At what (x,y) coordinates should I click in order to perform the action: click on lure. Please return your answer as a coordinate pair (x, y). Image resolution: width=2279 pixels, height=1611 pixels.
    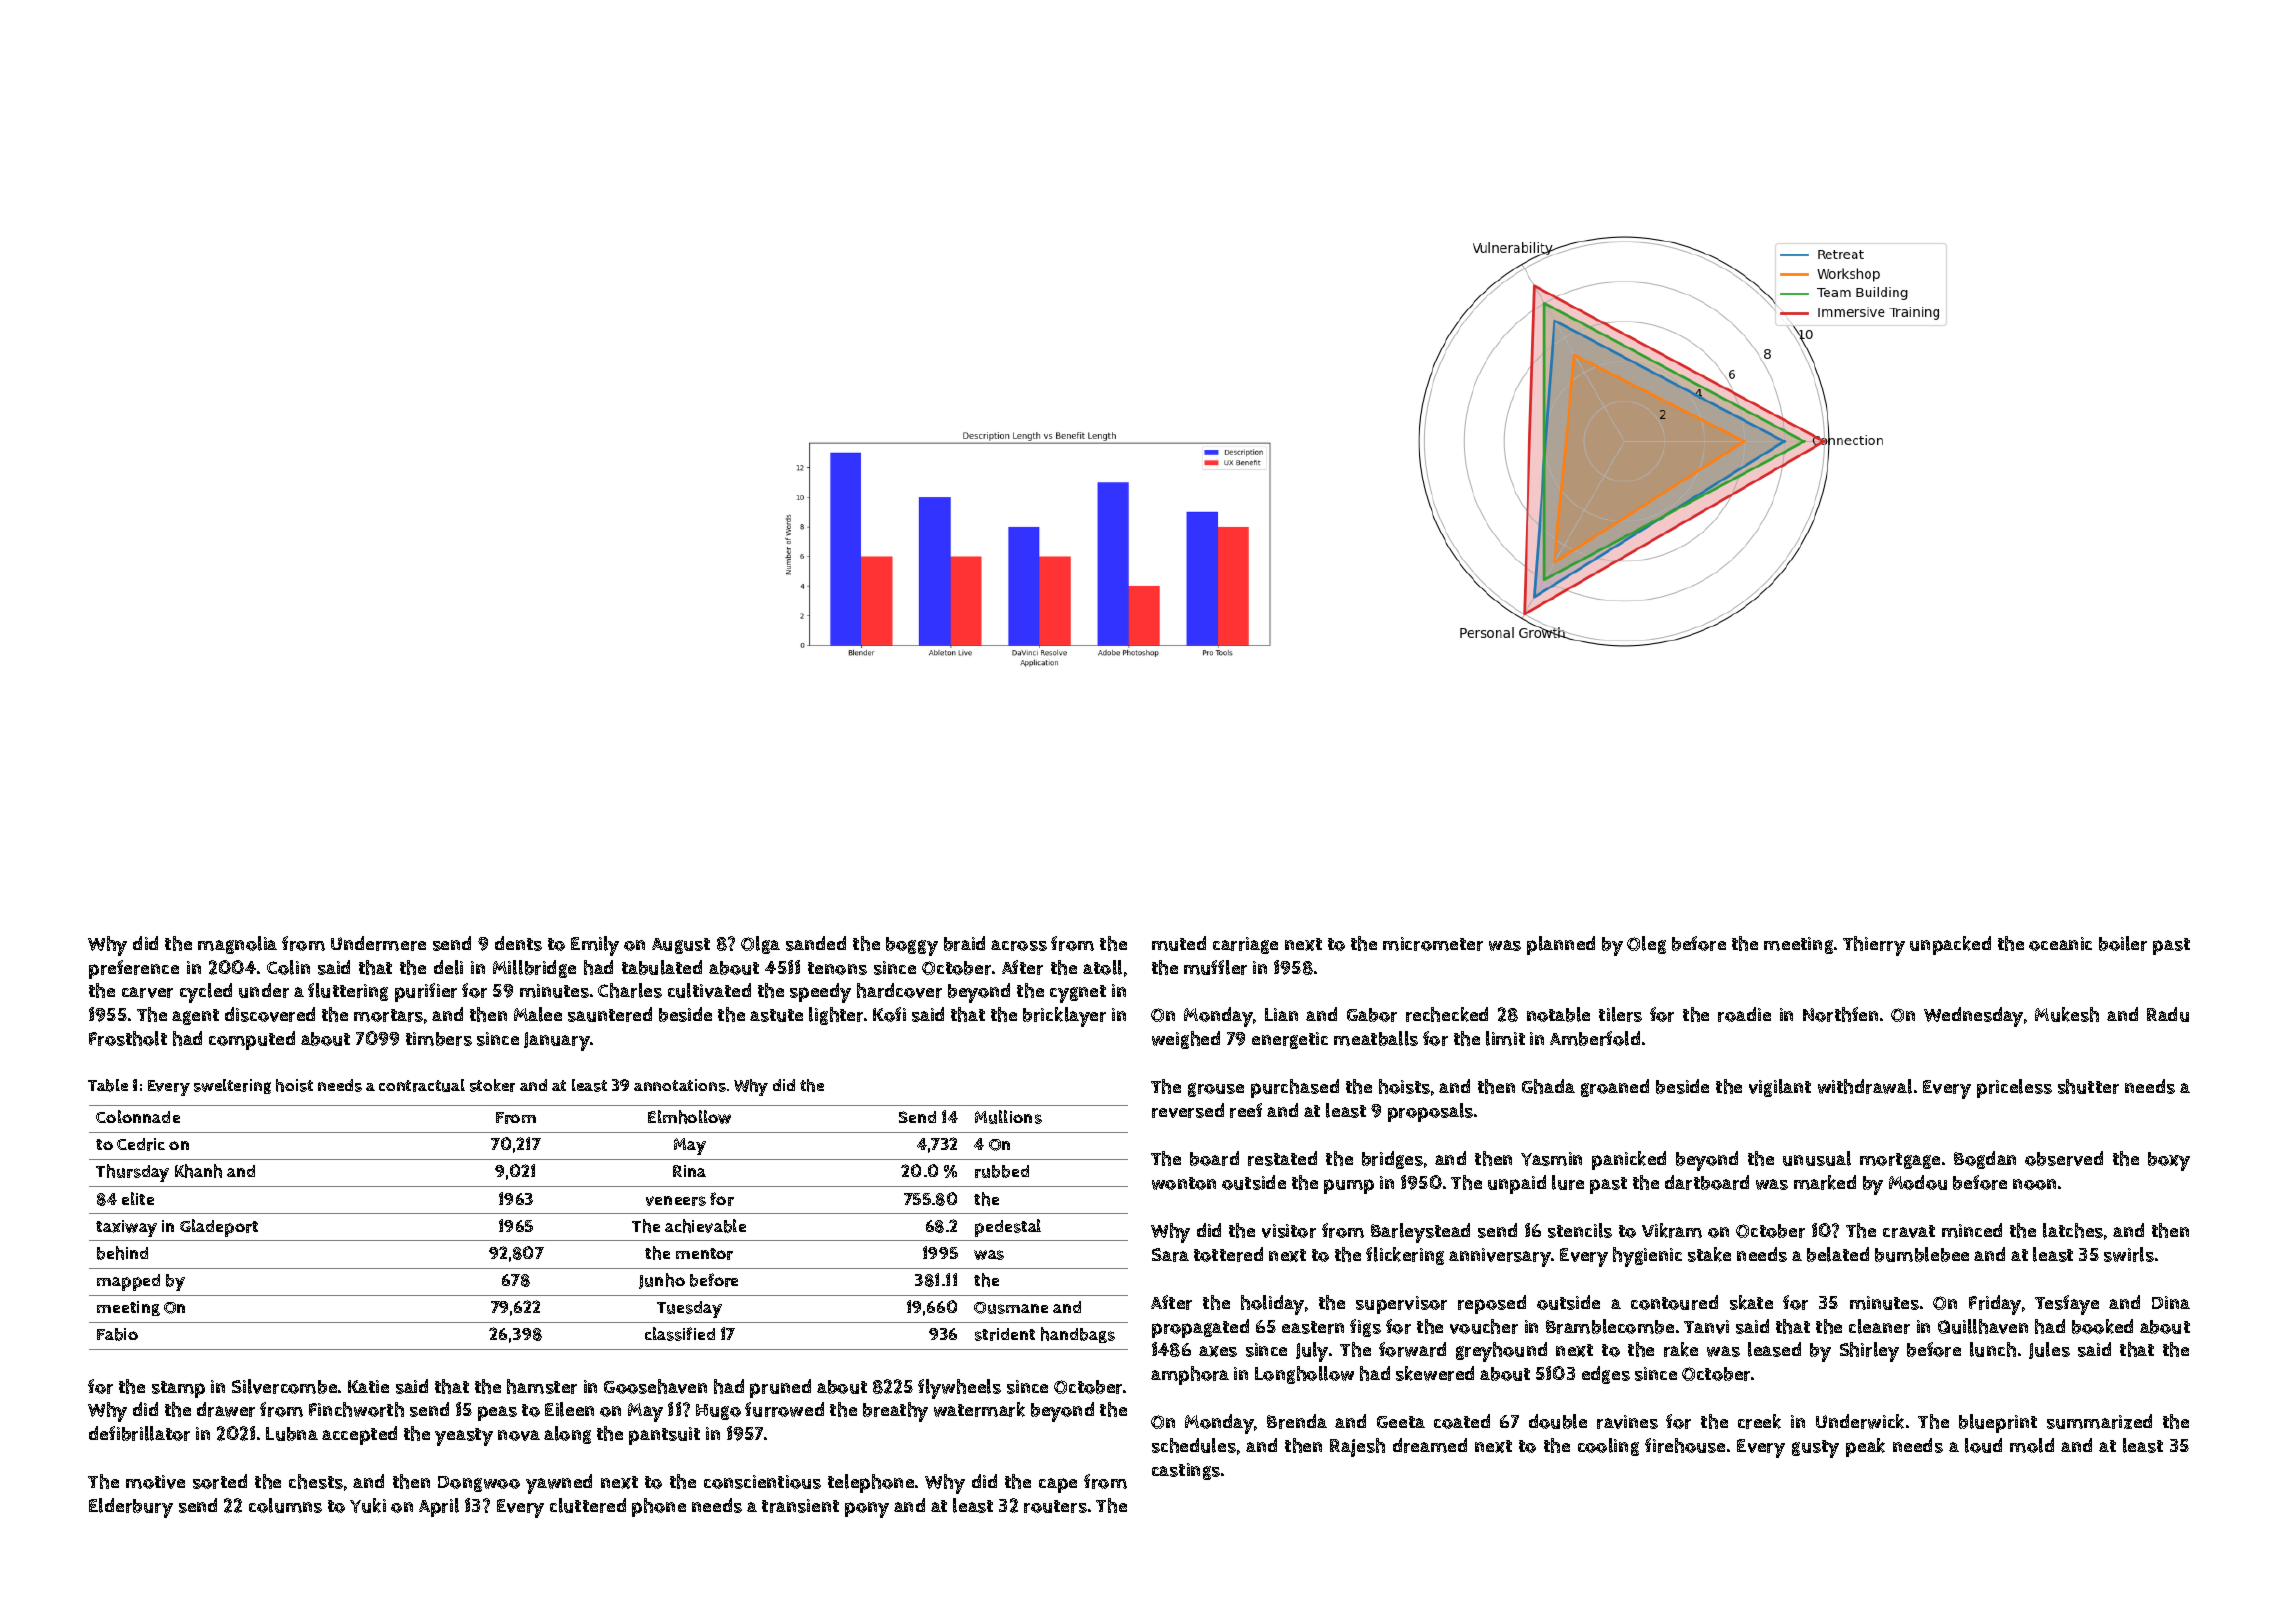
    Looking at the image, I should click on (1568, 1182).
